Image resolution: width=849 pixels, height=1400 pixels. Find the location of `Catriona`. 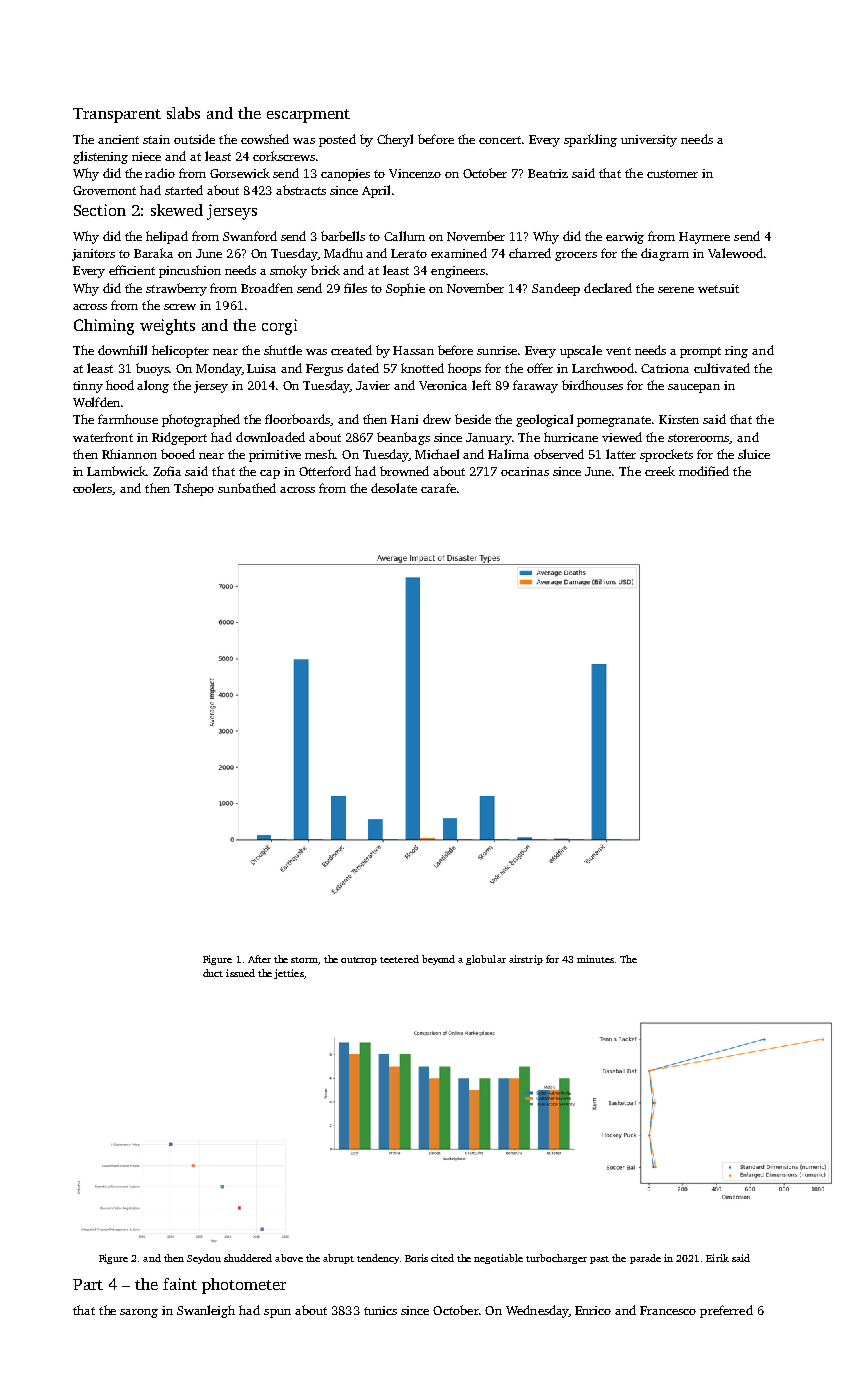

Catriona is located at coordinates (665, 368).
